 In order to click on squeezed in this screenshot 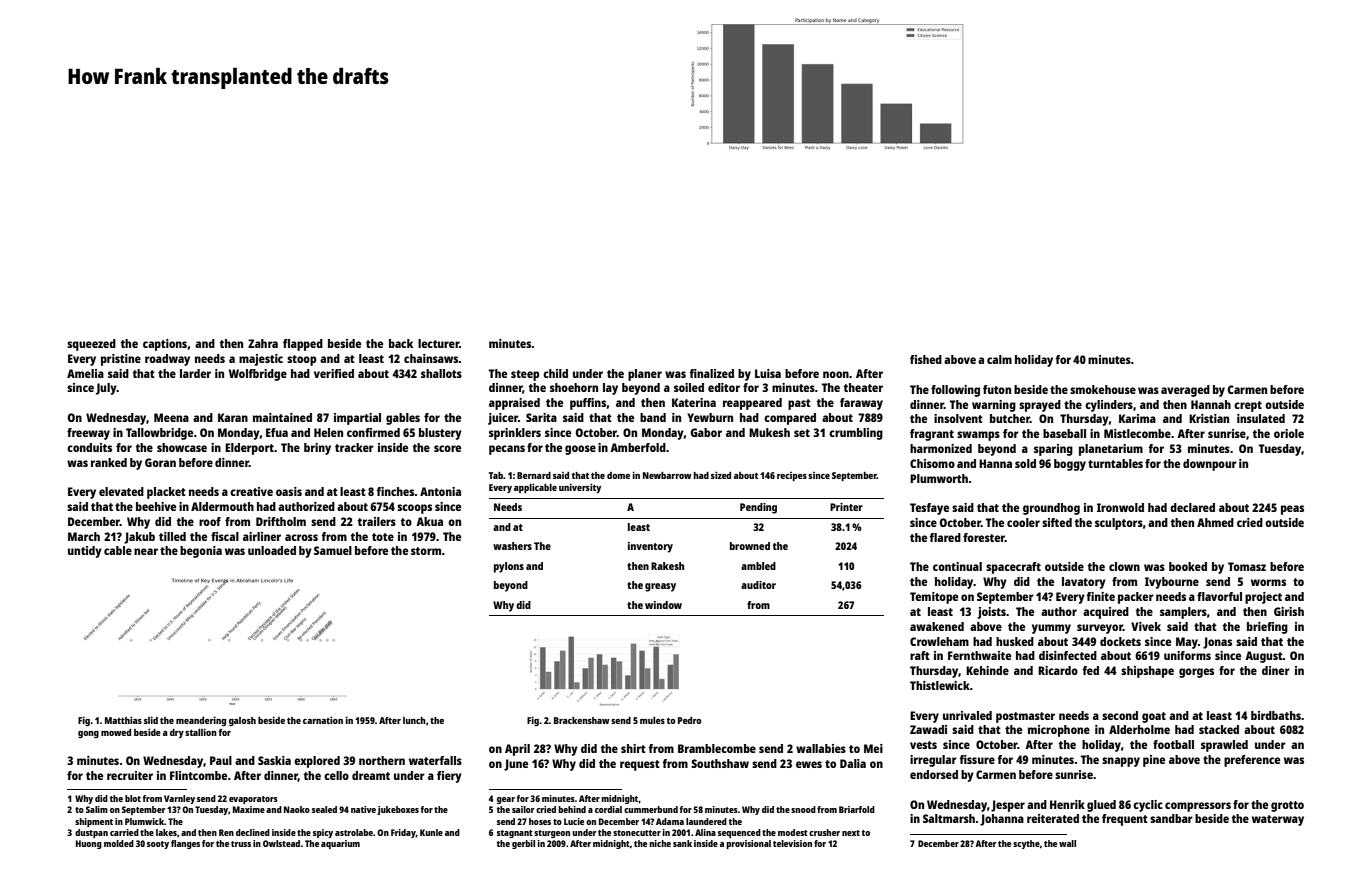, I will do `click(91, 345)`.
